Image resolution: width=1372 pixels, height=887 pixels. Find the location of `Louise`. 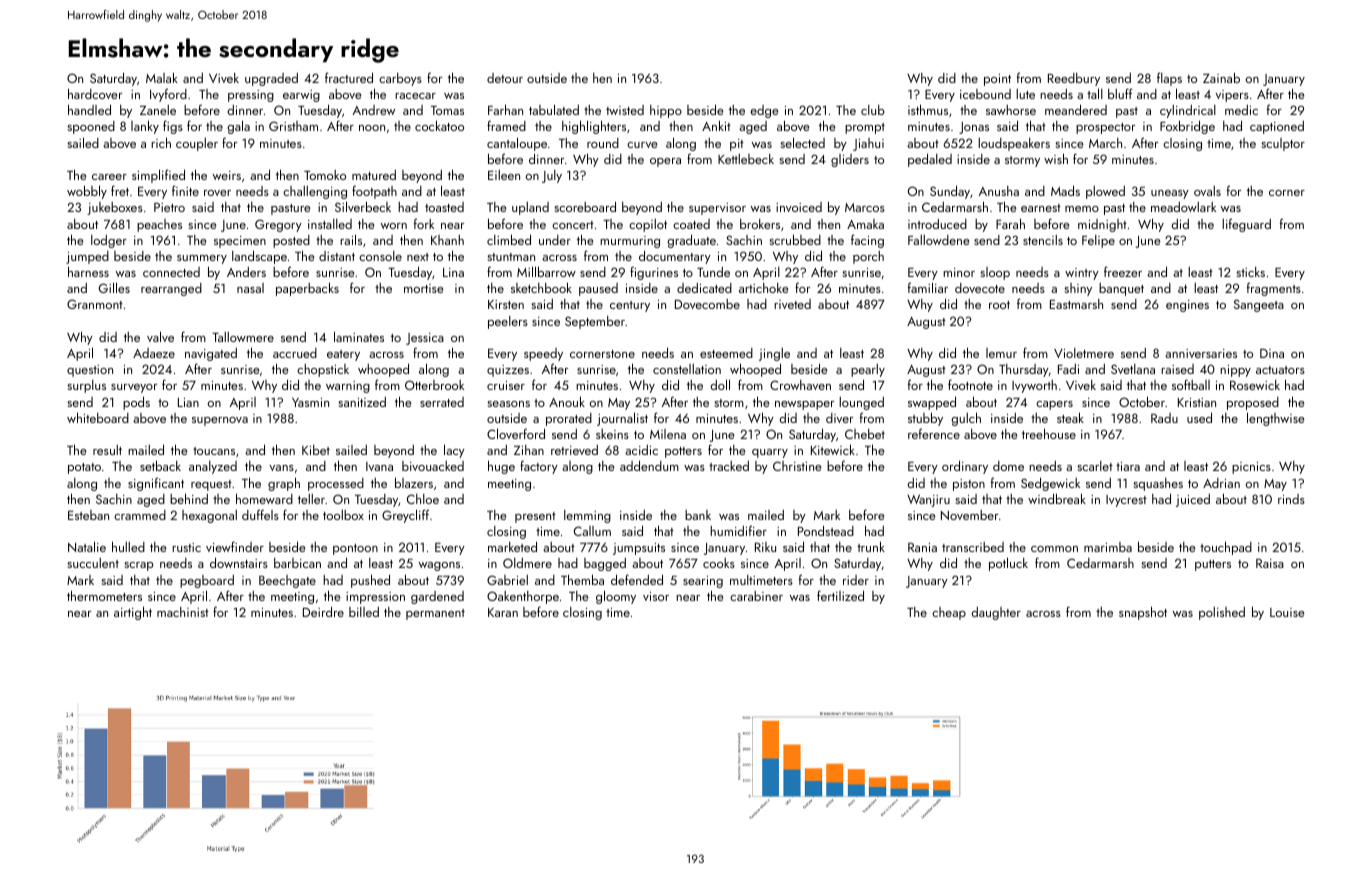

Louise is located at coordinates (1287, 612).
